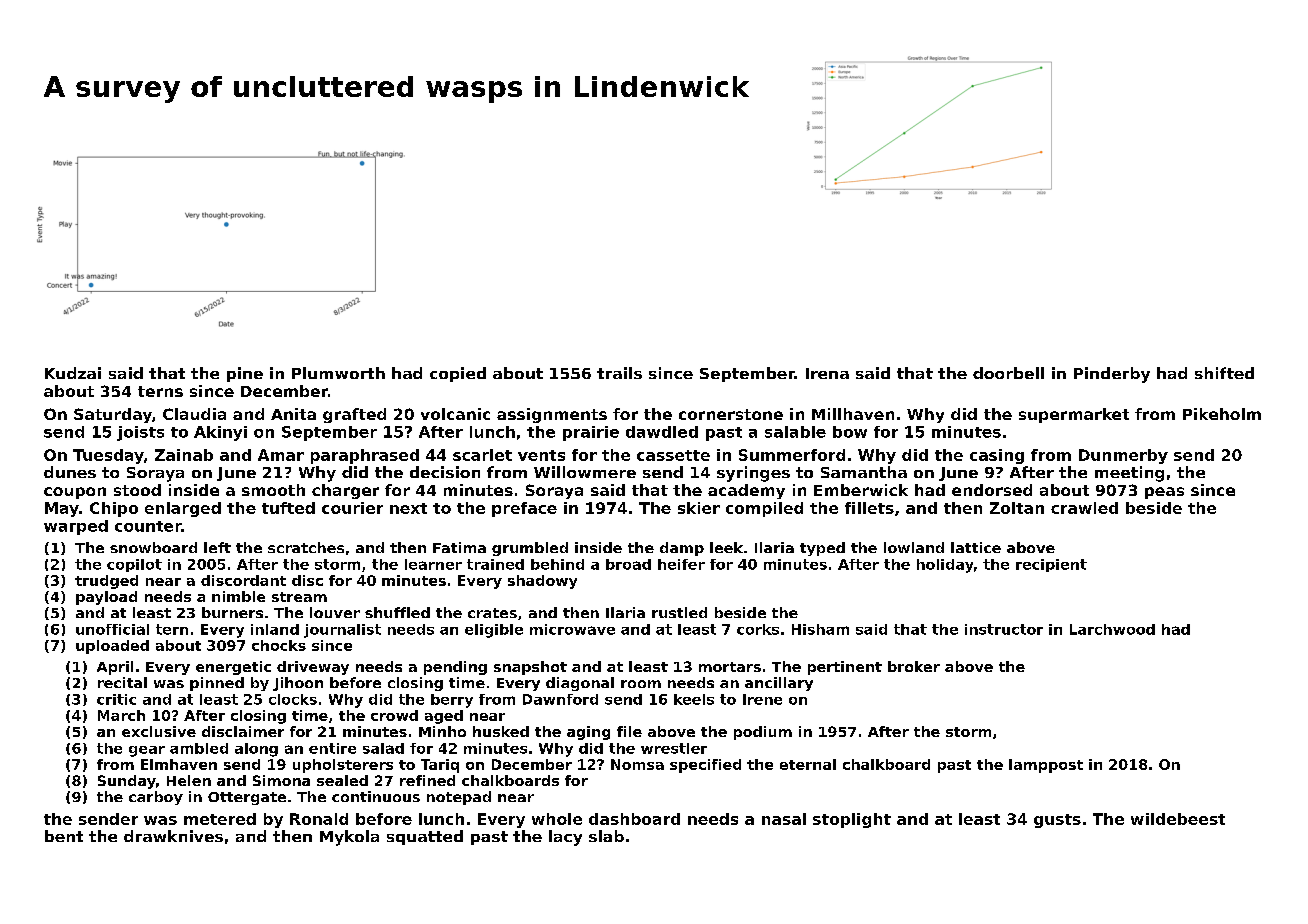 This image has width=1308, height=924. Describe the element at coordinates (619, 373) in the image. I see `trails` at that location.
